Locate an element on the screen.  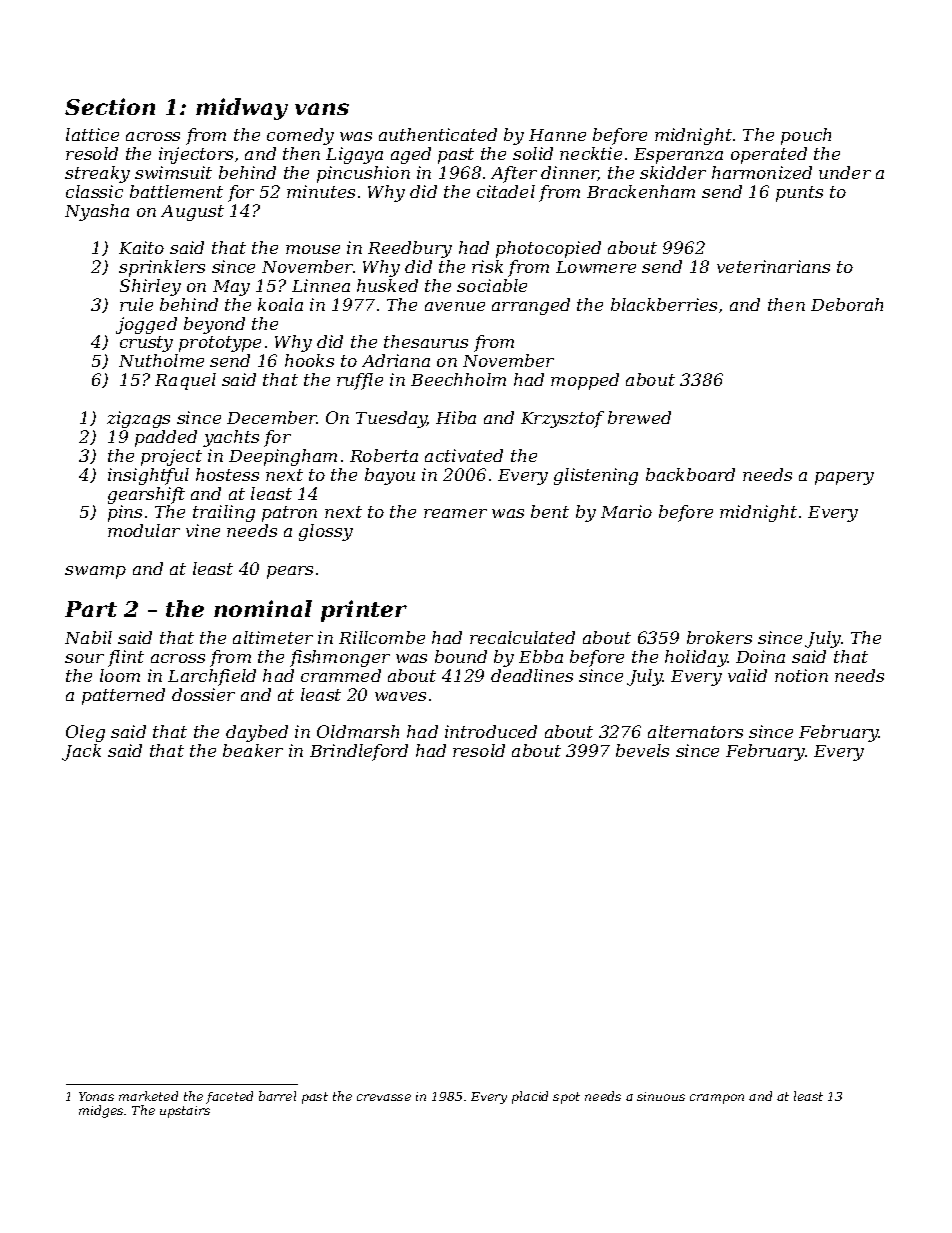
Deborah is located at coordinates (847, 304).
